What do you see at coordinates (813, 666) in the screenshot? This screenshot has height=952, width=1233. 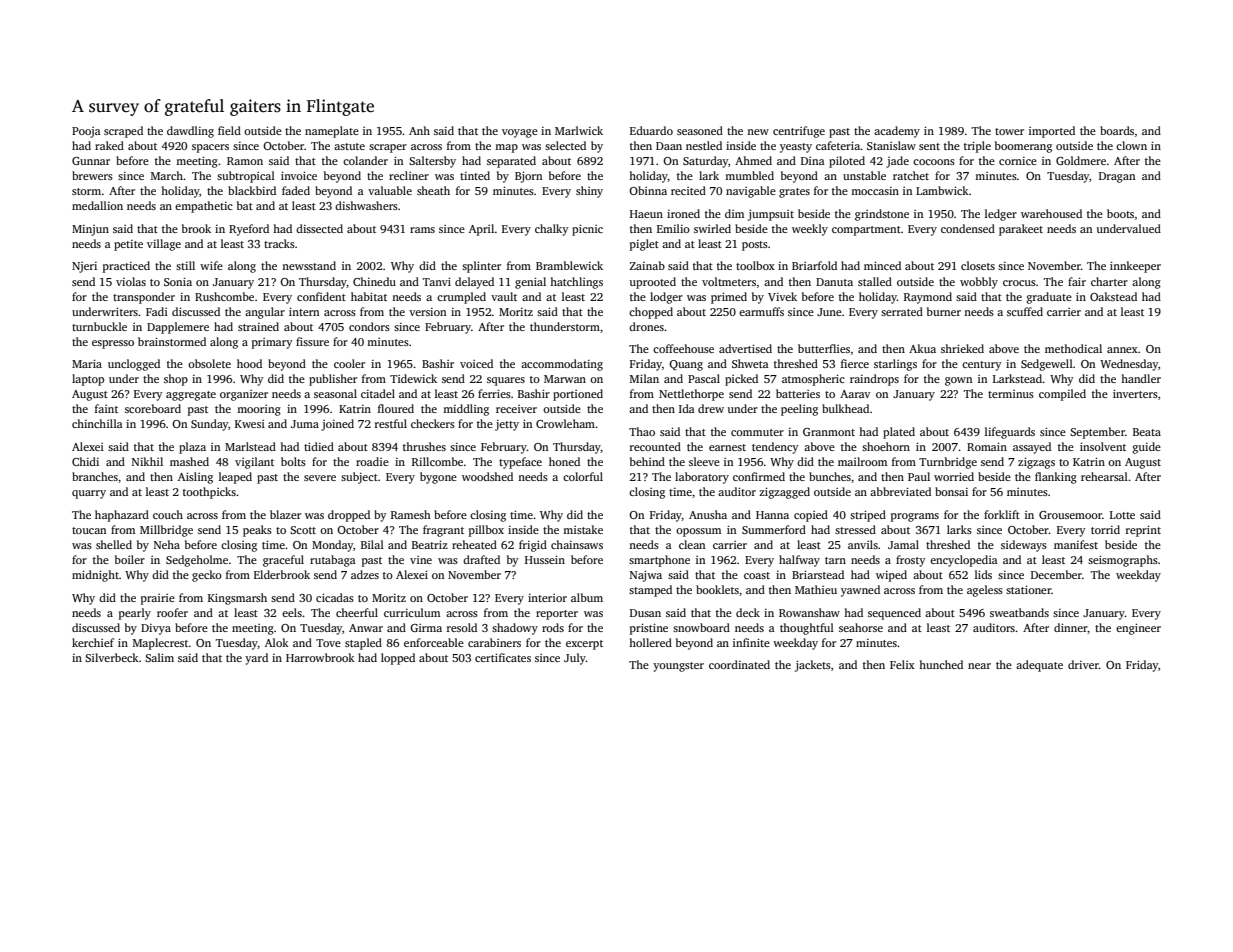 I see `jackets` at bounding box center [813, 666].
